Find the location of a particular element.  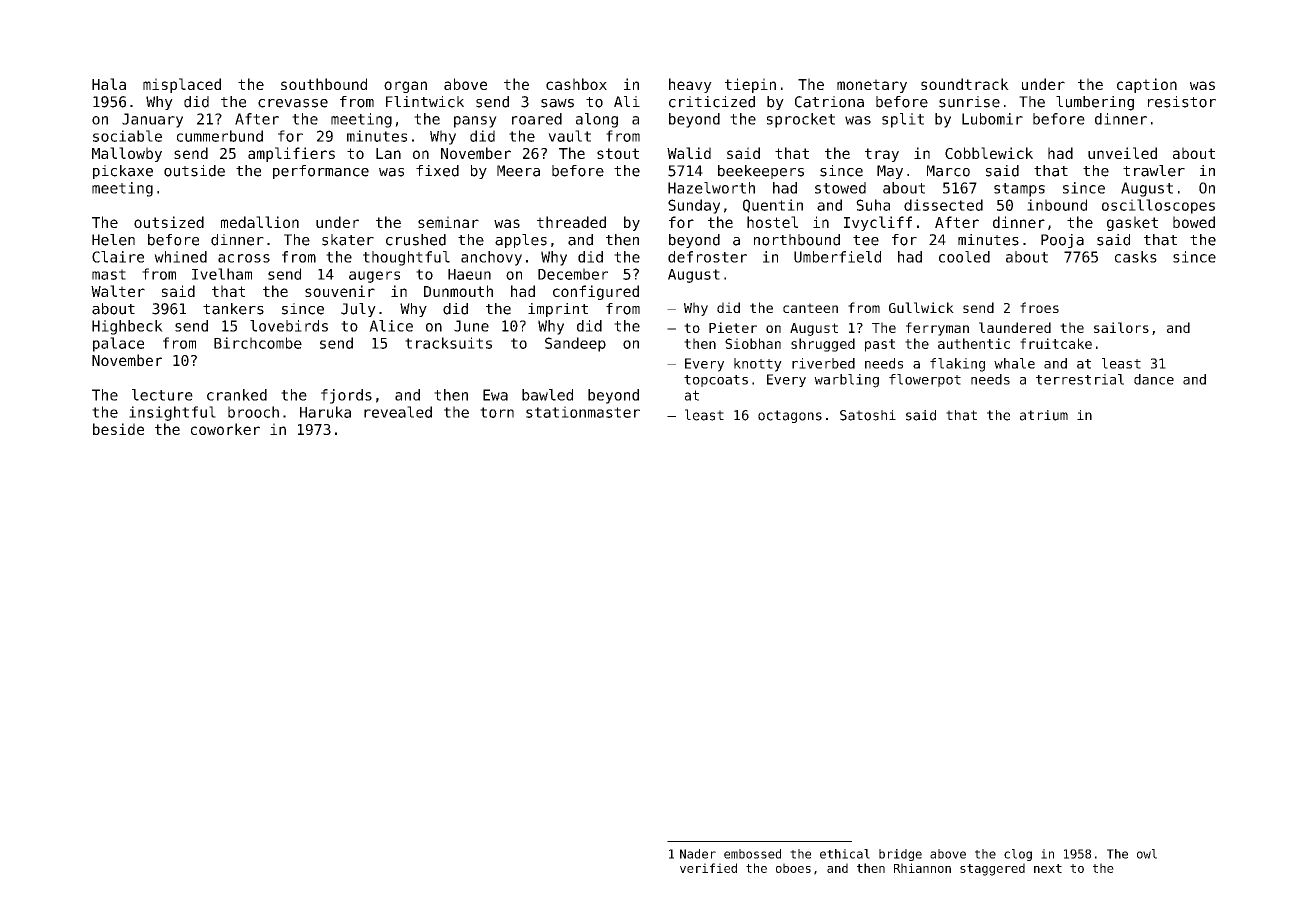

soundtrack is located at coordinates (965, 84).
